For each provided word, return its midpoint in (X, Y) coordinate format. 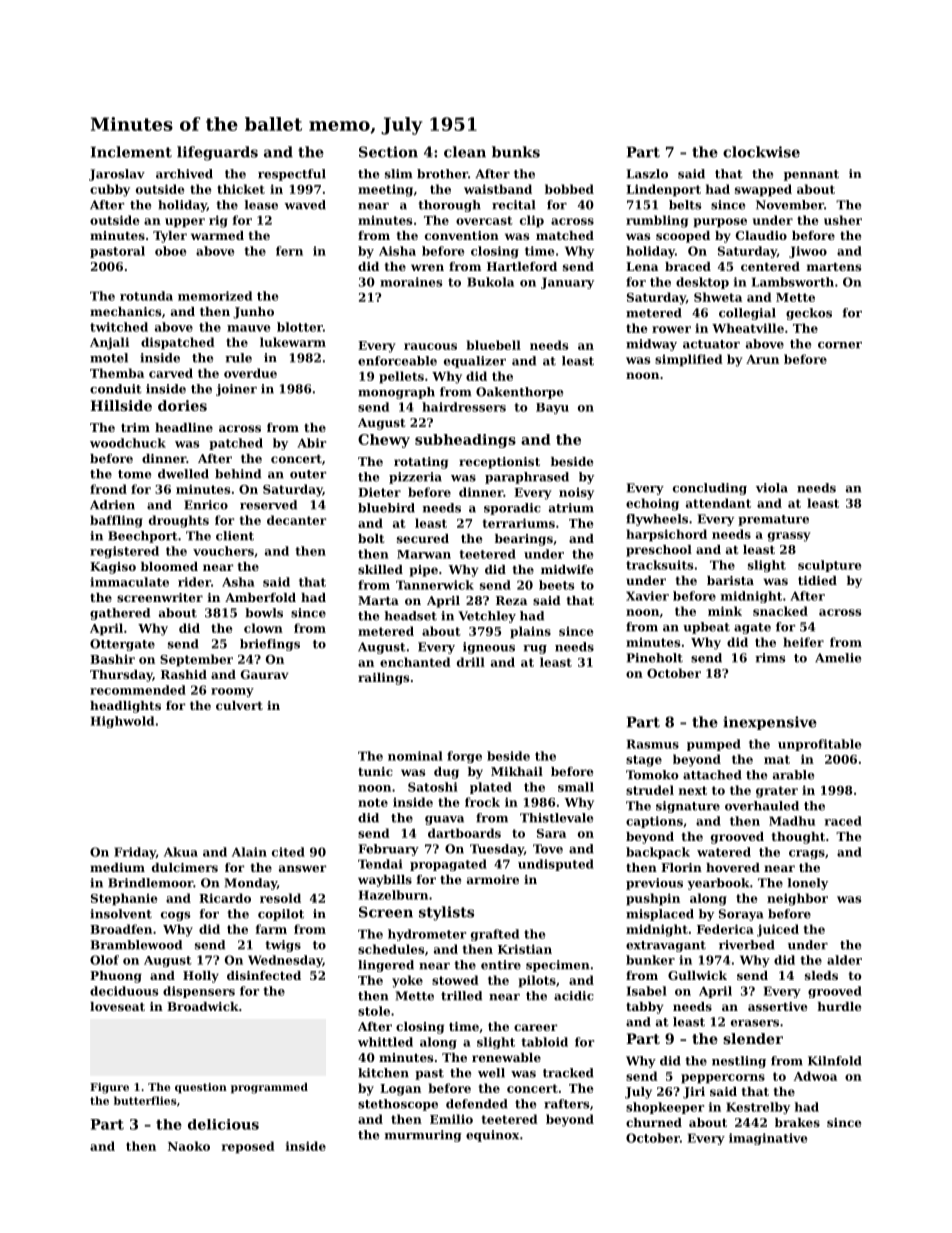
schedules (391, 949)
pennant (811, 175)
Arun (762, 359)
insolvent (121, 914)
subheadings (465, 441)
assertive (778, 1006)
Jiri (694, 1093)
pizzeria (415, 478)
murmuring (423, 1136)
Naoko (189, 1146)
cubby (110, 190)
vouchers (223, 551)
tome (134, 474)
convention (462, 235)
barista (730, 580)
